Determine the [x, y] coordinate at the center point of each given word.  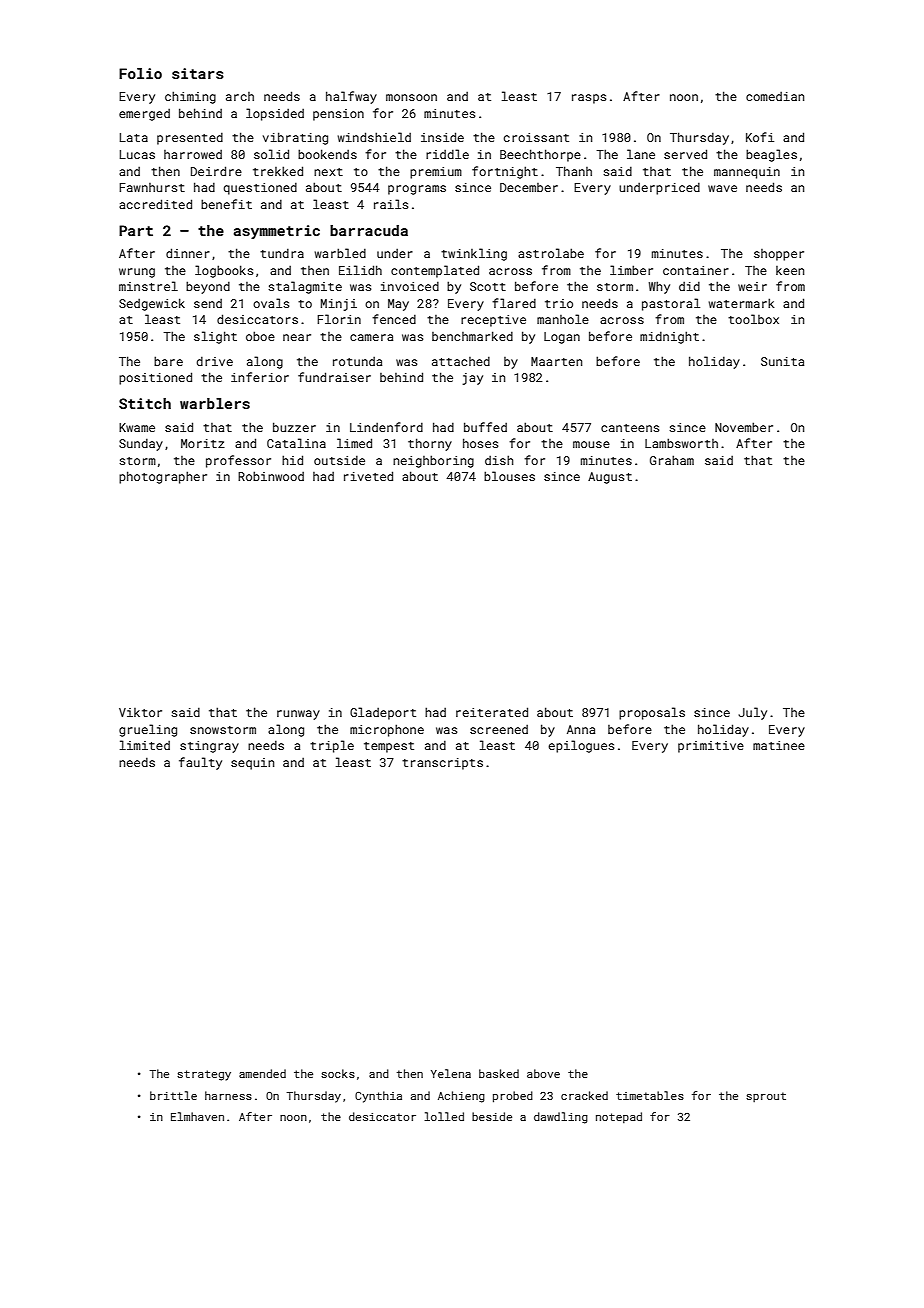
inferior [260, 377]
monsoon [411, 97]
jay [473, 379]
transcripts [442, 764]
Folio [140, 73]
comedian [775, 96]
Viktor [140, 712]
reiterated [492, 712]
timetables [650, 1095]
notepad [619, 1117]
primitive [711, 747]
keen [790, 270]
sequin [252, 764]
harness [228, 1095]
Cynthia [378, 1097]
